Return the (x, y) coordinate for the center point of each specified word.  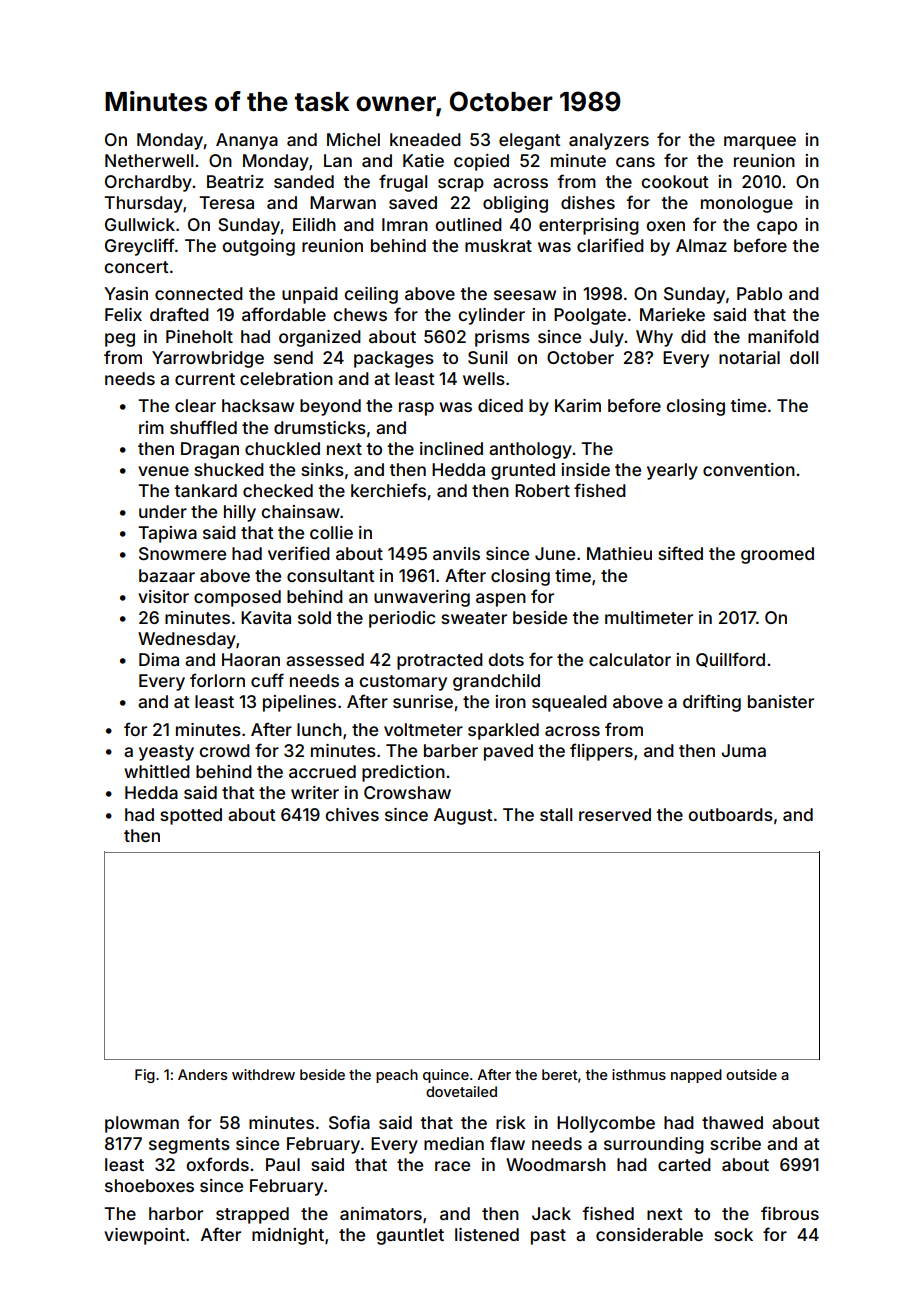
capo (777, 228)
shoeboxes (149, 1185)
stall (556, 814)
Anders (202, 1074)
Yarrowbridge (208, 359)
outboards (730, 814)
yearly (672, 471)
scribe (735, 1143)
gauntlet (410, 1236)
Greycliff (140, 247)
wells (484, 378)
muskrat (498, 245)
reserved (615, 814)
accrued (322, 771)
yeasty (166, 753)
